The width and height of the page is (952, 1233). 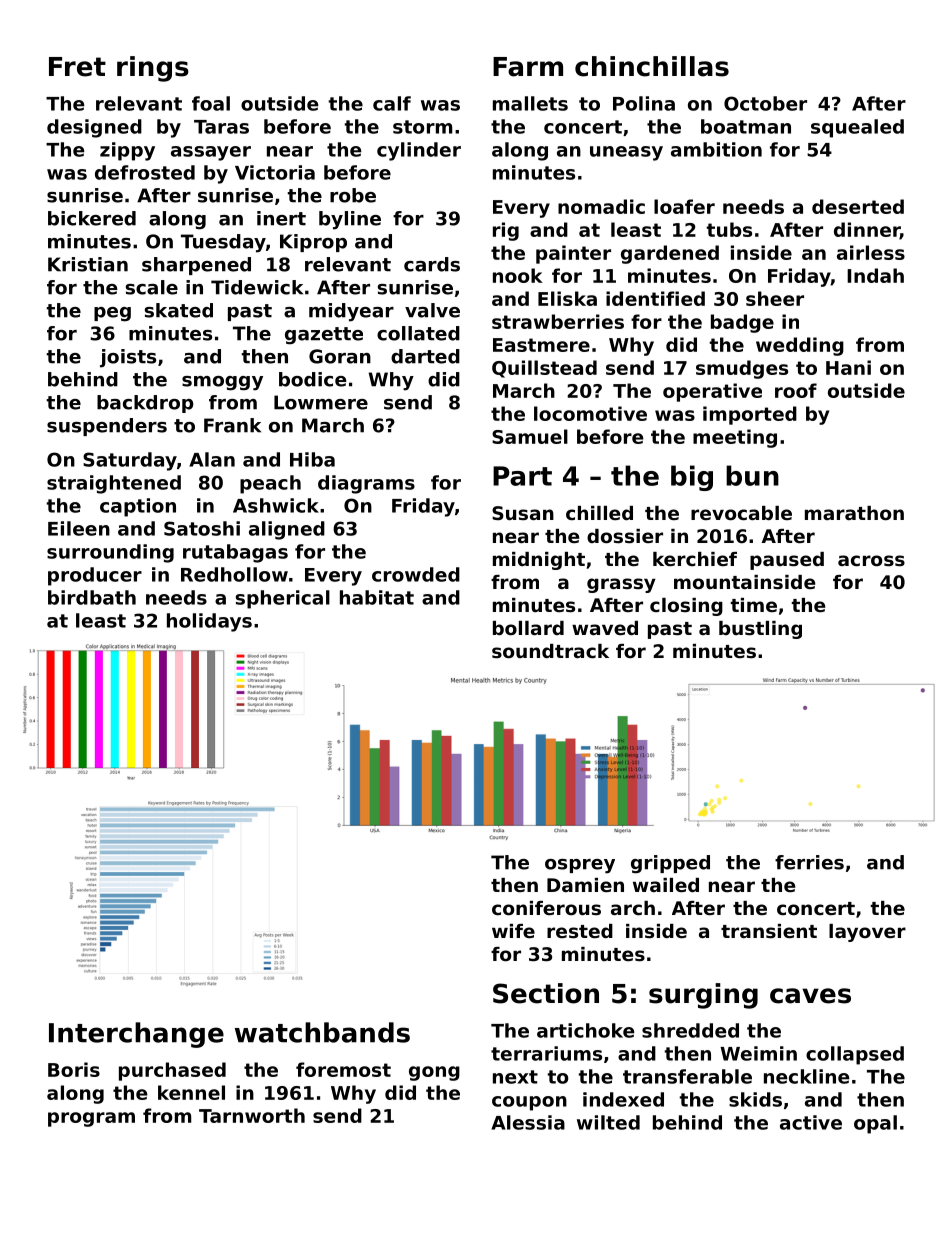 What do you see at coordinates (550, 651) in the page?
I see `soundtrack` at bounding box center [550, 651].
